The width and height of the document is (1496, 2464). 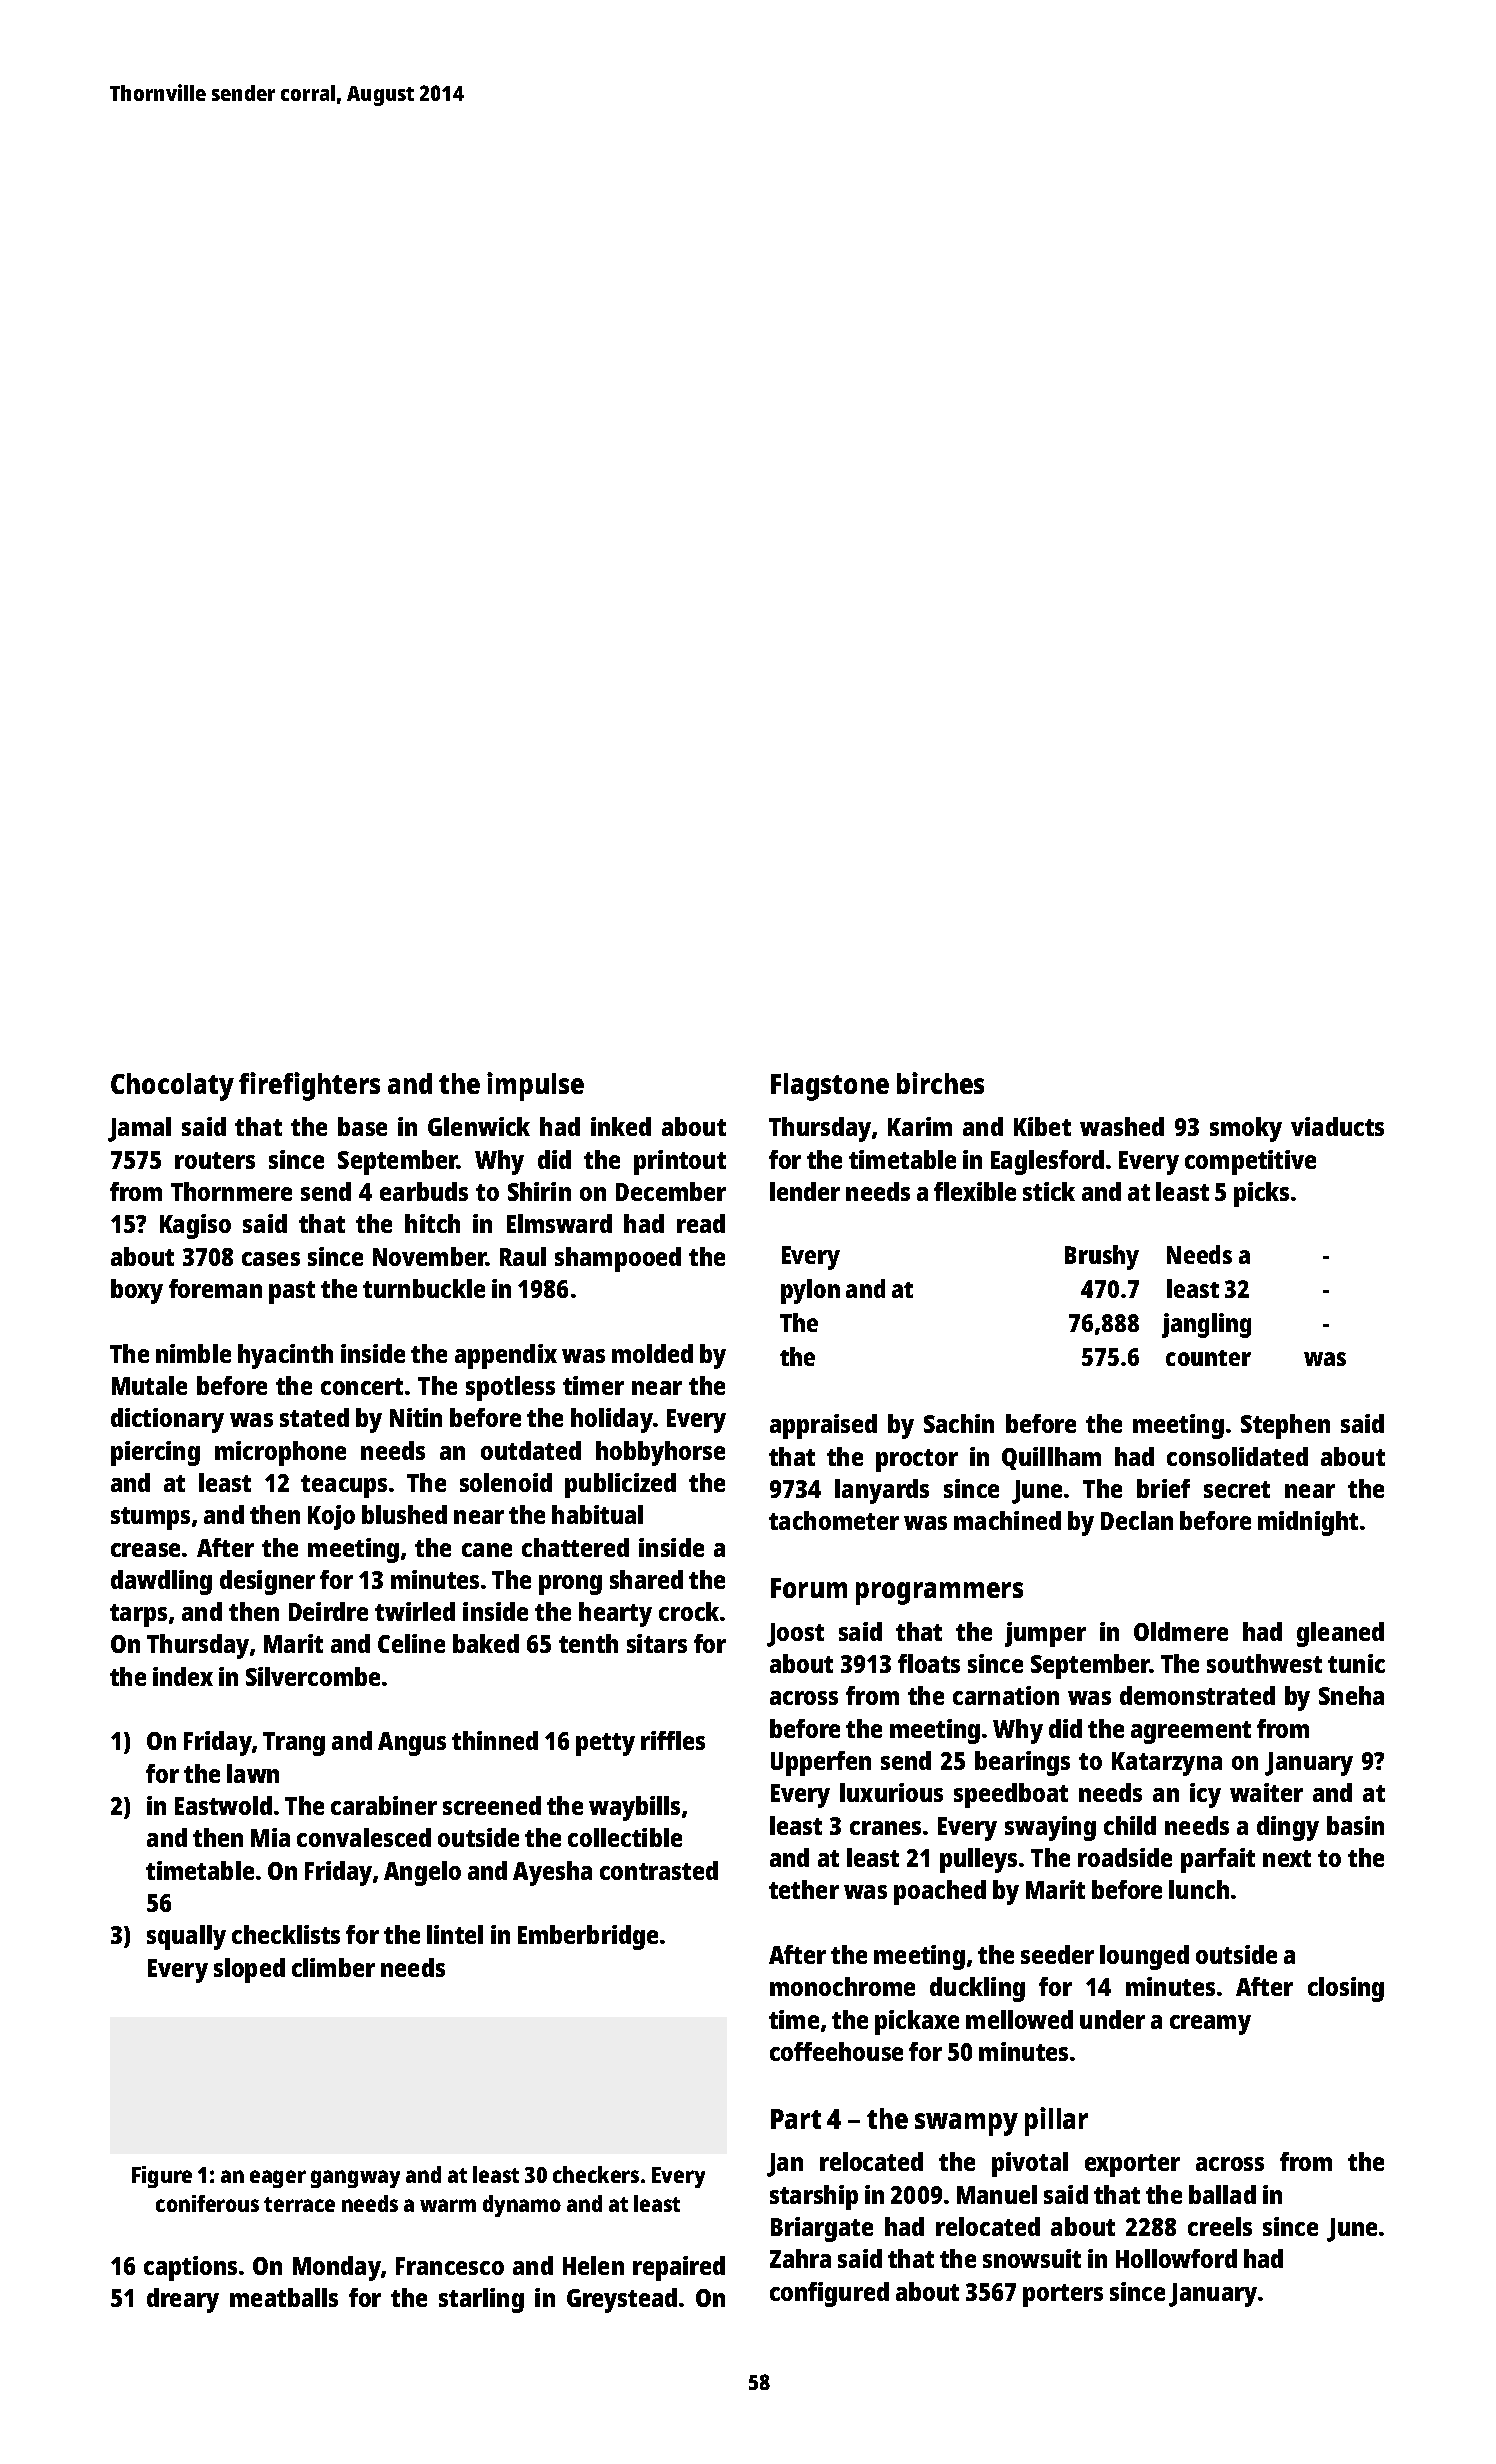 What do you see at coordinates (625, 1837) in the document?
I see `collectible` at bounding box center [625, 1837].
